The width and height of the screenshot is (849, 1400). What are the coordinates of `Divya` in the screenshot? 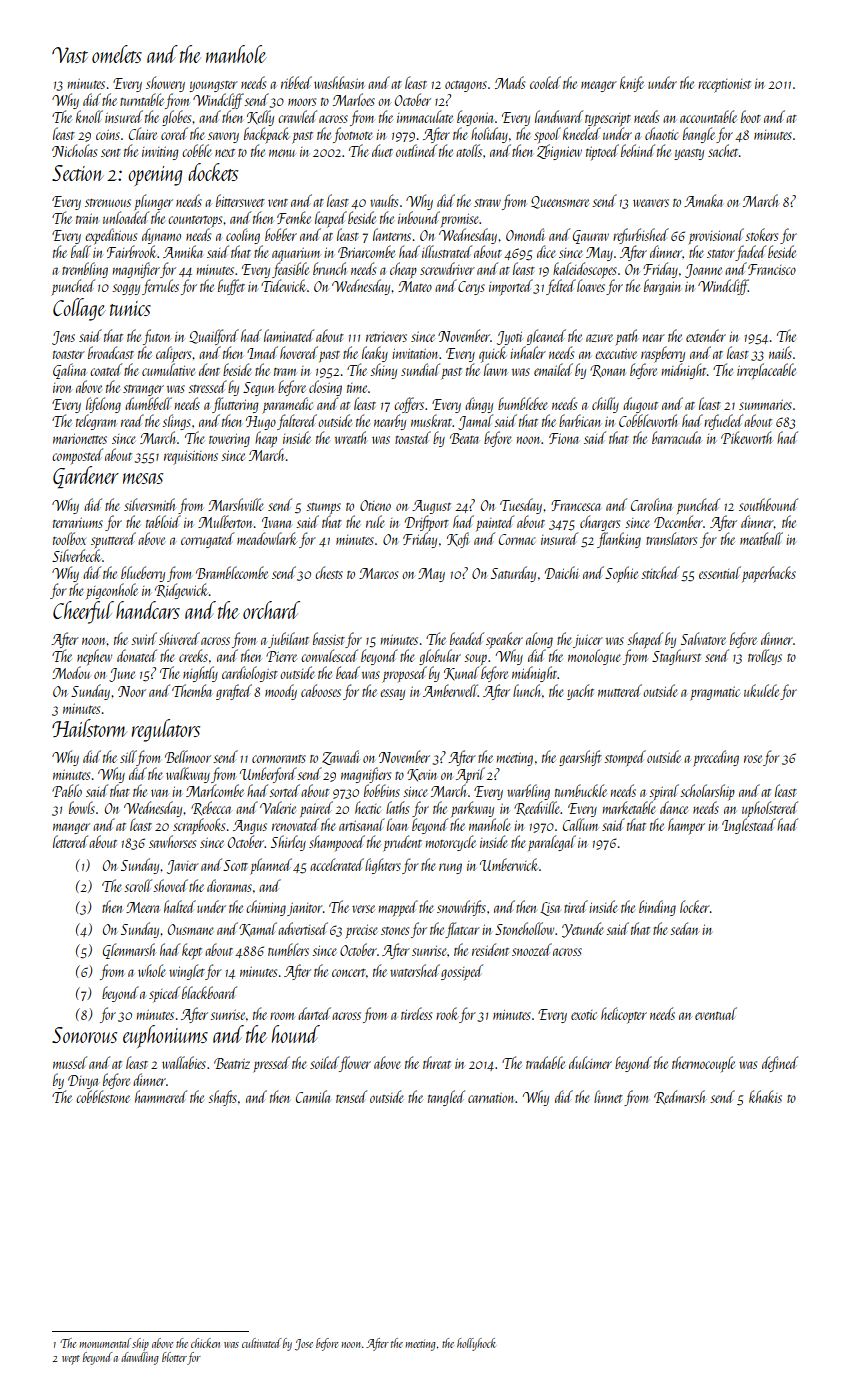 It's located at (83, 1082).
